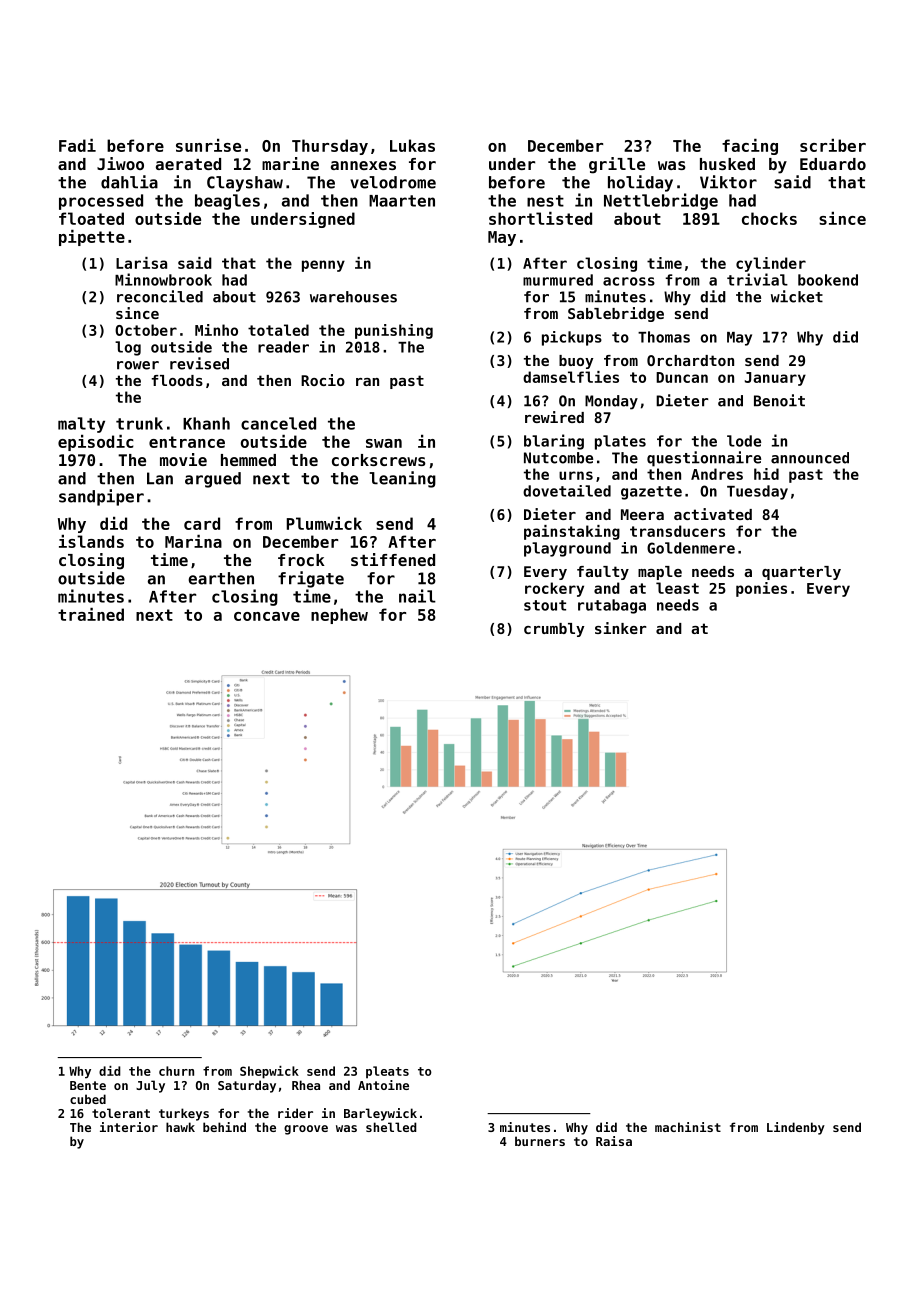 Image resolution: width=924 pixels, height=1311 pixels. I want to click on concave, so click(267, 616).
